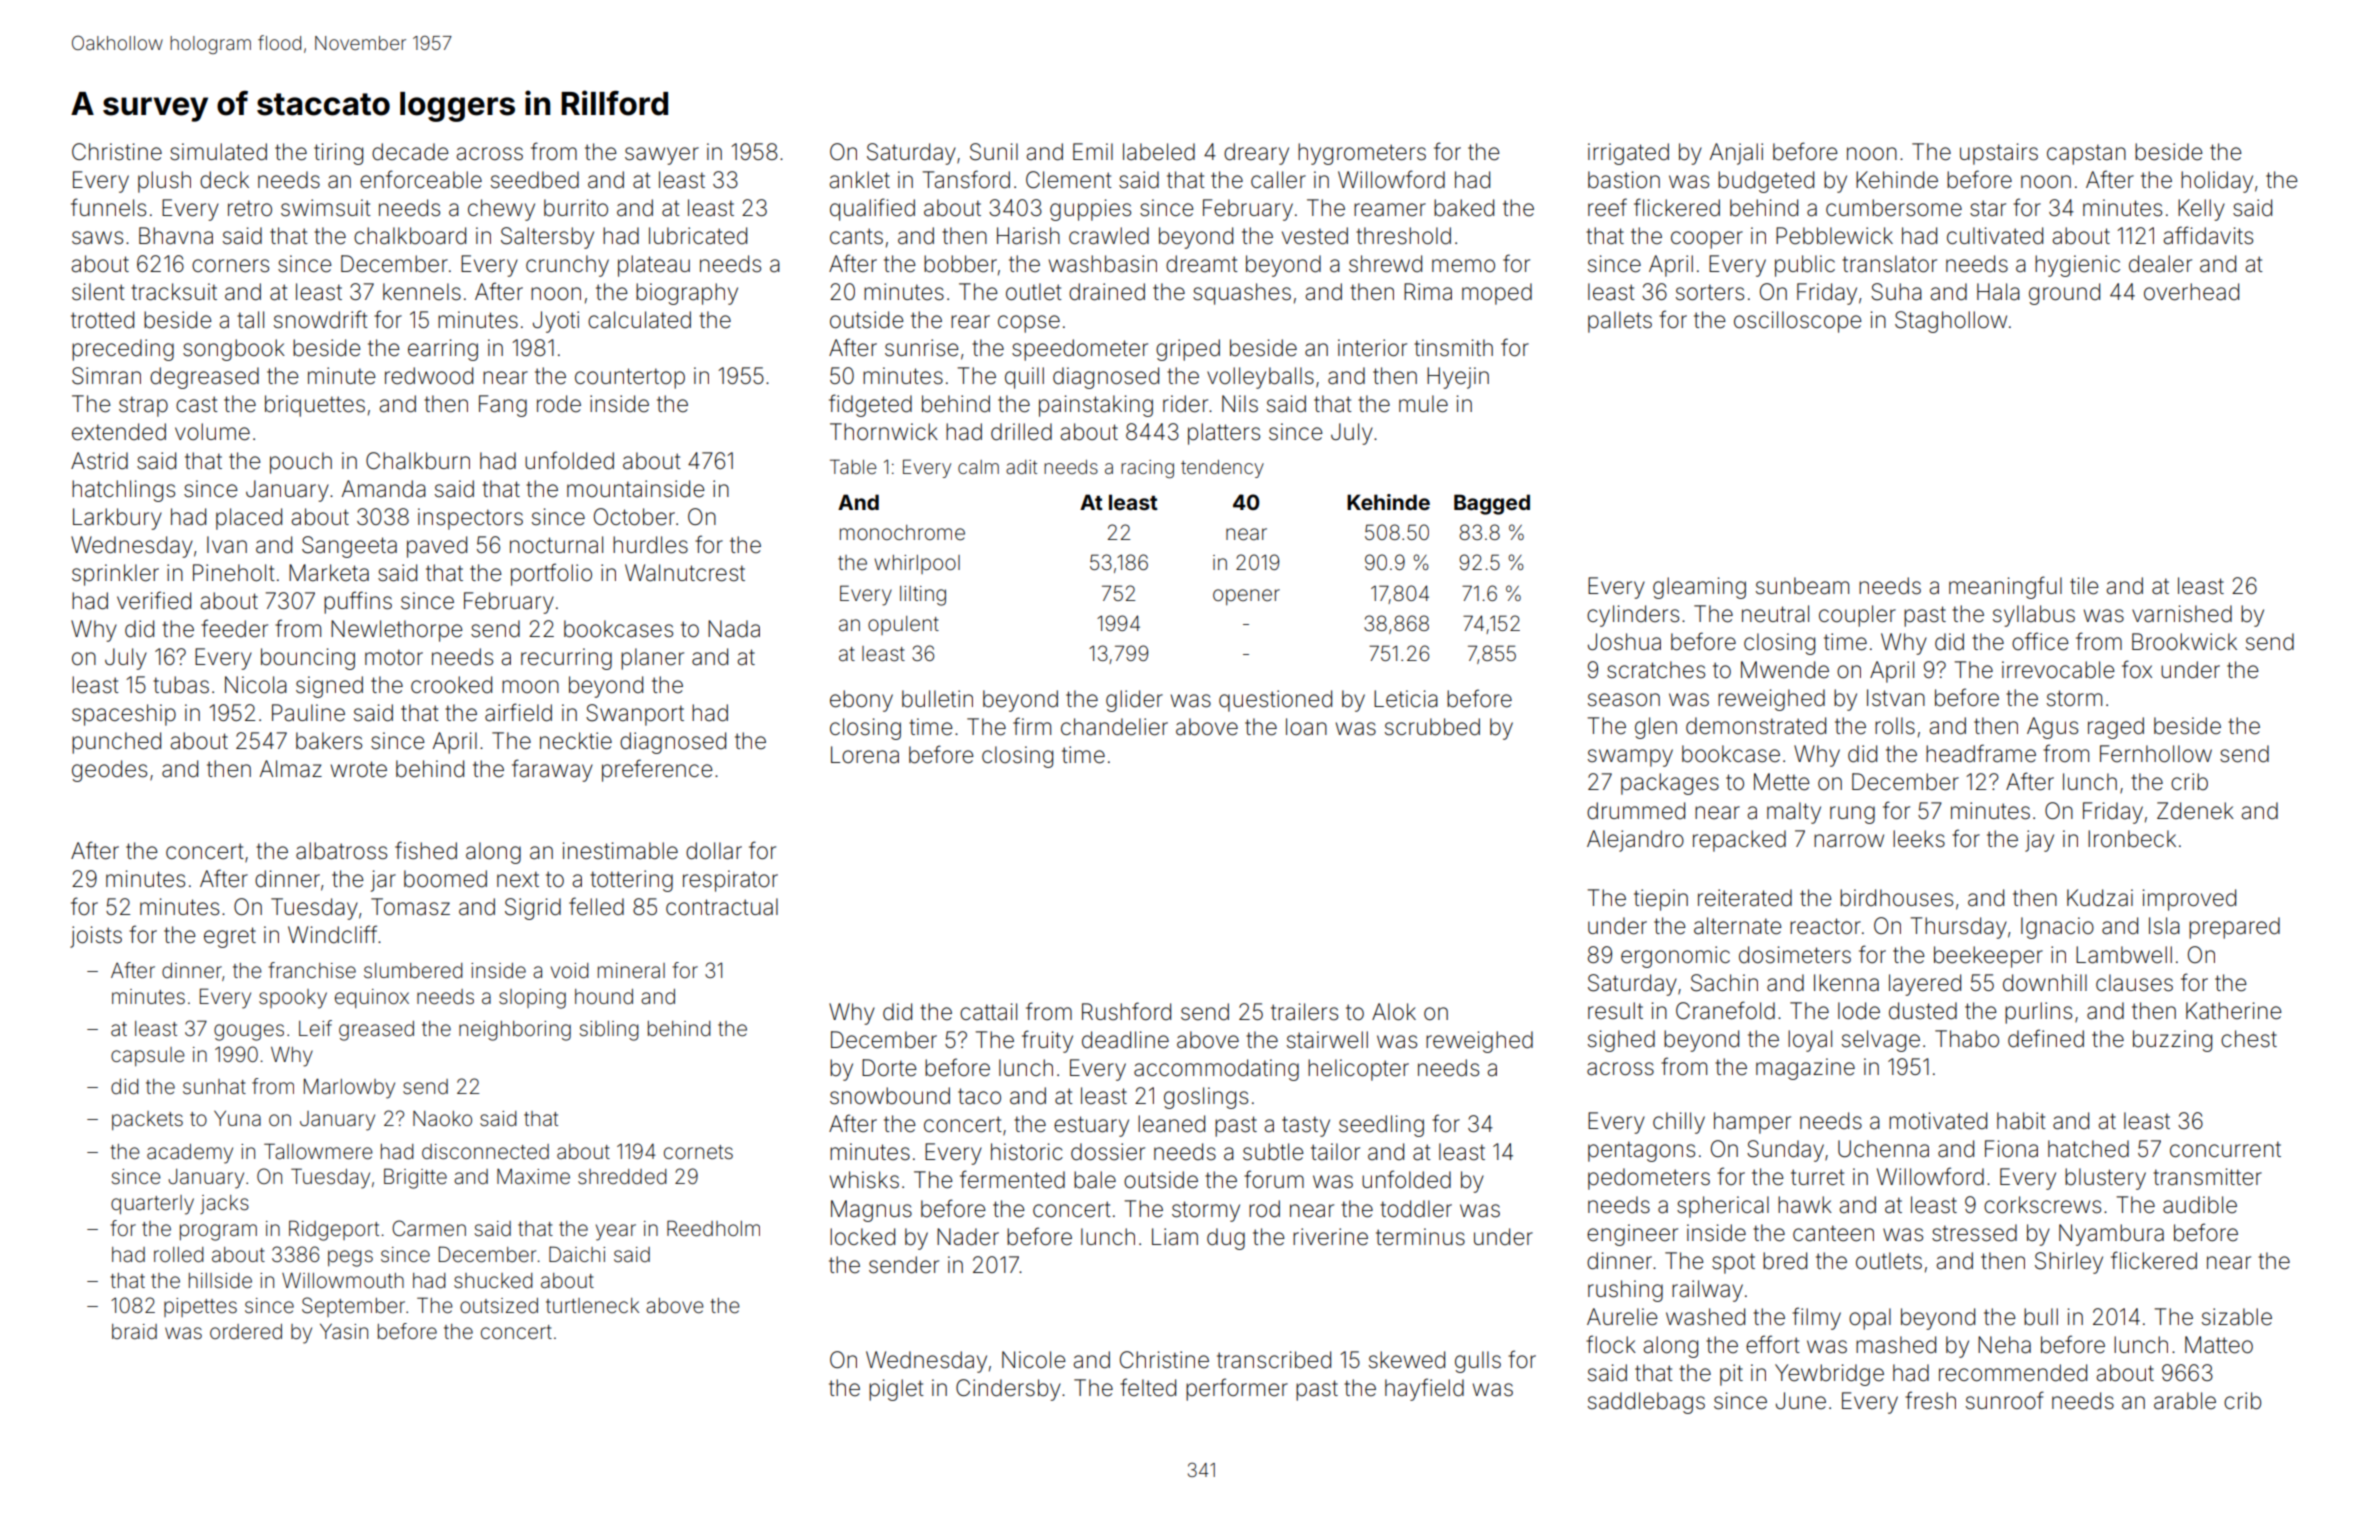  I want to click on hayfield, so click(1424, 1389).
